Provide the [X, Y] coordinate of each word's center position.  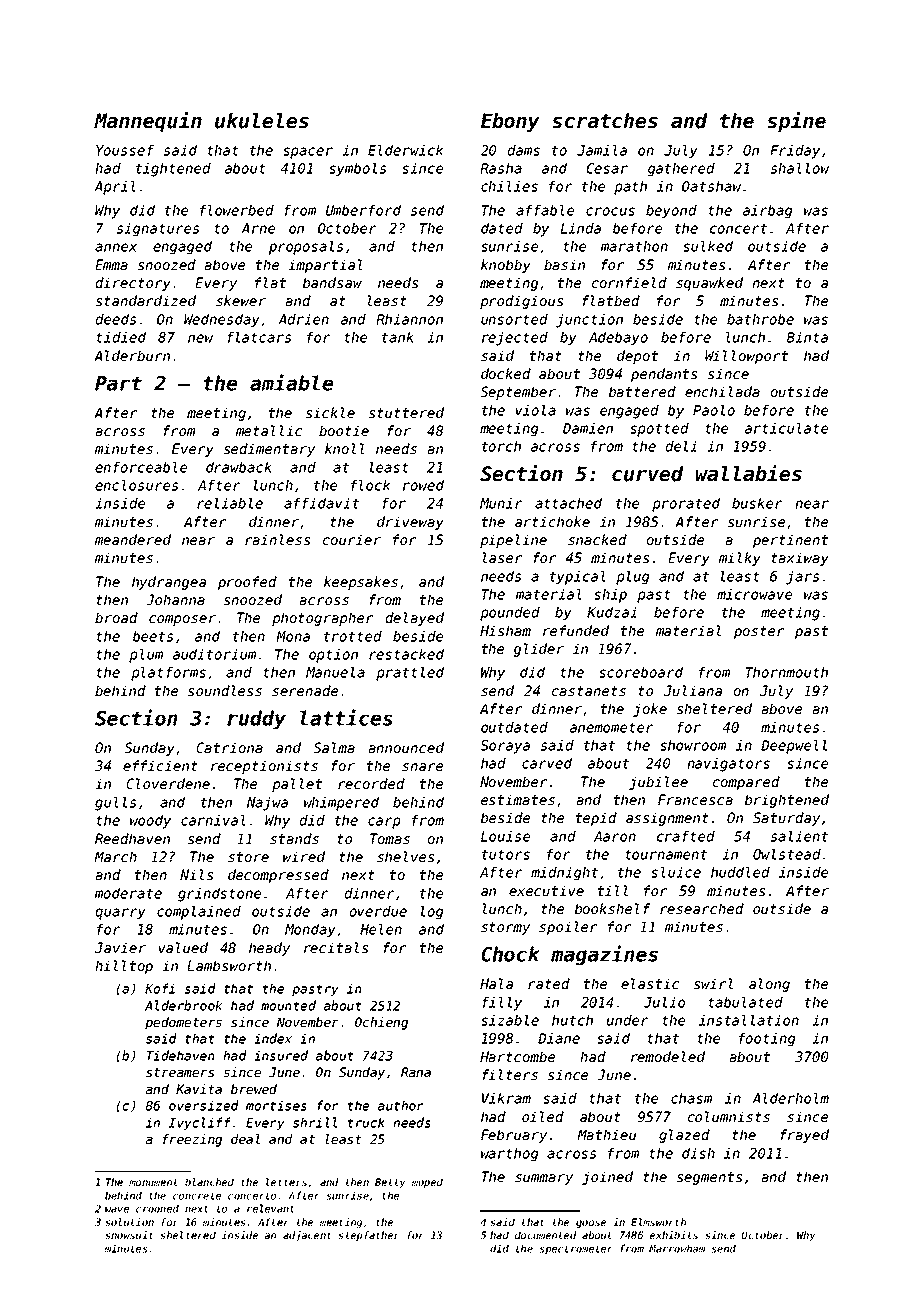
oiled [543, 1116]
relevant [270, 1208]
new [201, 338]
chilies [509, 186]
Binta [807, 337]
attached [568, 503]
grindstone [219, 895]
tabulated [745, 1002]
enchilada [722, 391]
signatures [158, 230]
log [431, 913]
